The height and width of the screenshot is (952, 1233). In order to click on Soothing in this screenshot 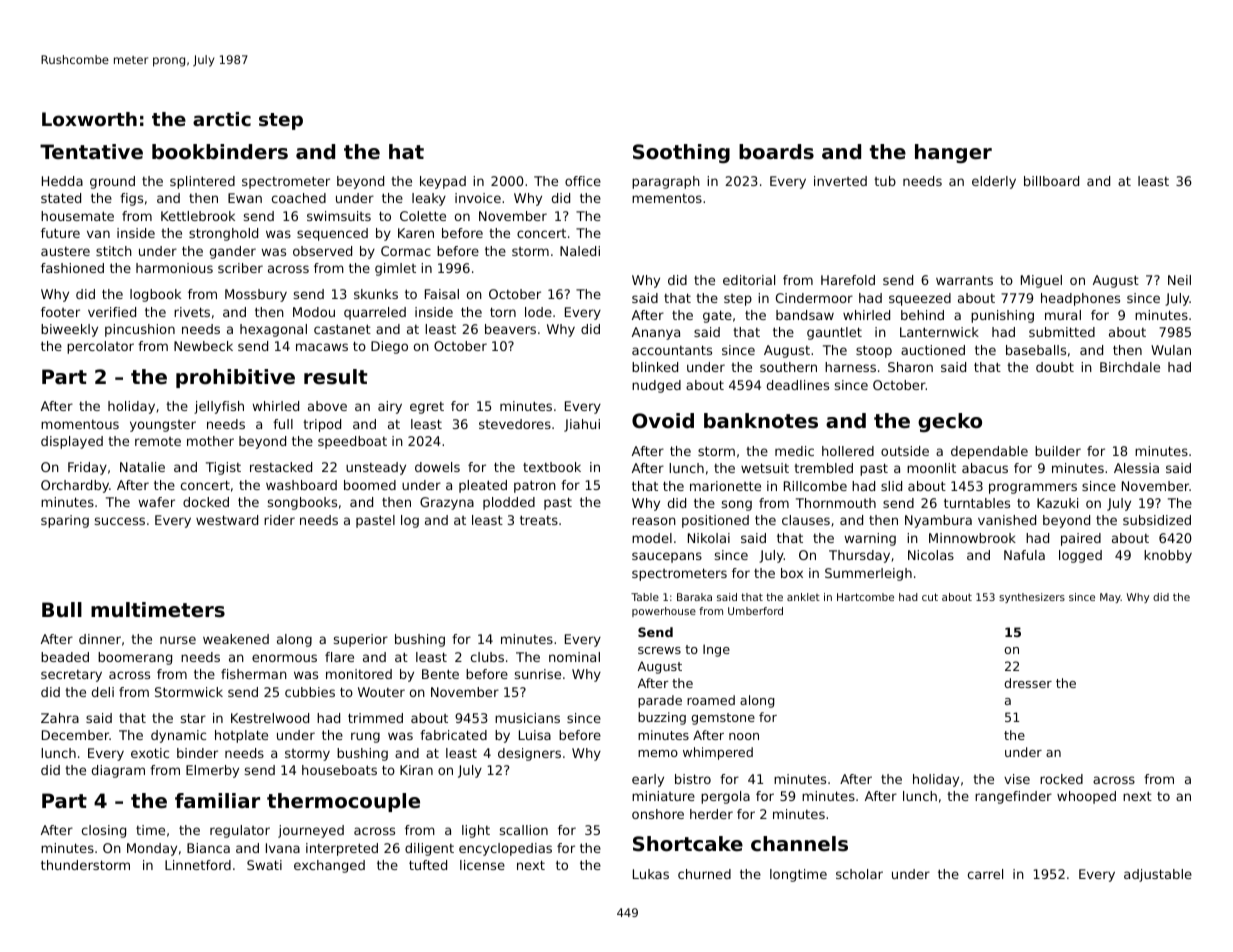, I will do `click(681, 153)`.
